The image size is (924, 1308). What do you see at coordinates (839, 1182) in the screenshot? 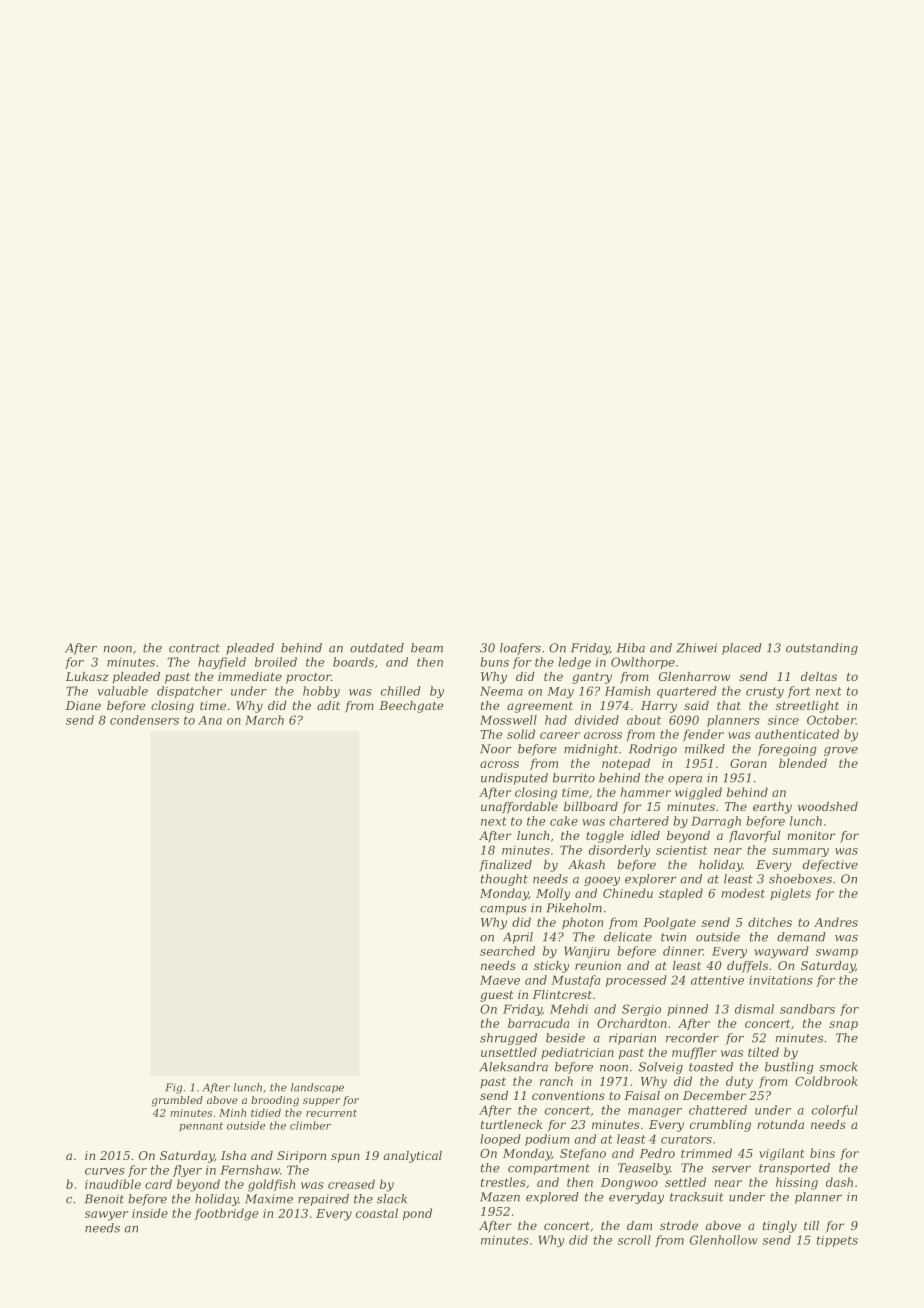
I see `dash` at bounding box center [839, 1182].
